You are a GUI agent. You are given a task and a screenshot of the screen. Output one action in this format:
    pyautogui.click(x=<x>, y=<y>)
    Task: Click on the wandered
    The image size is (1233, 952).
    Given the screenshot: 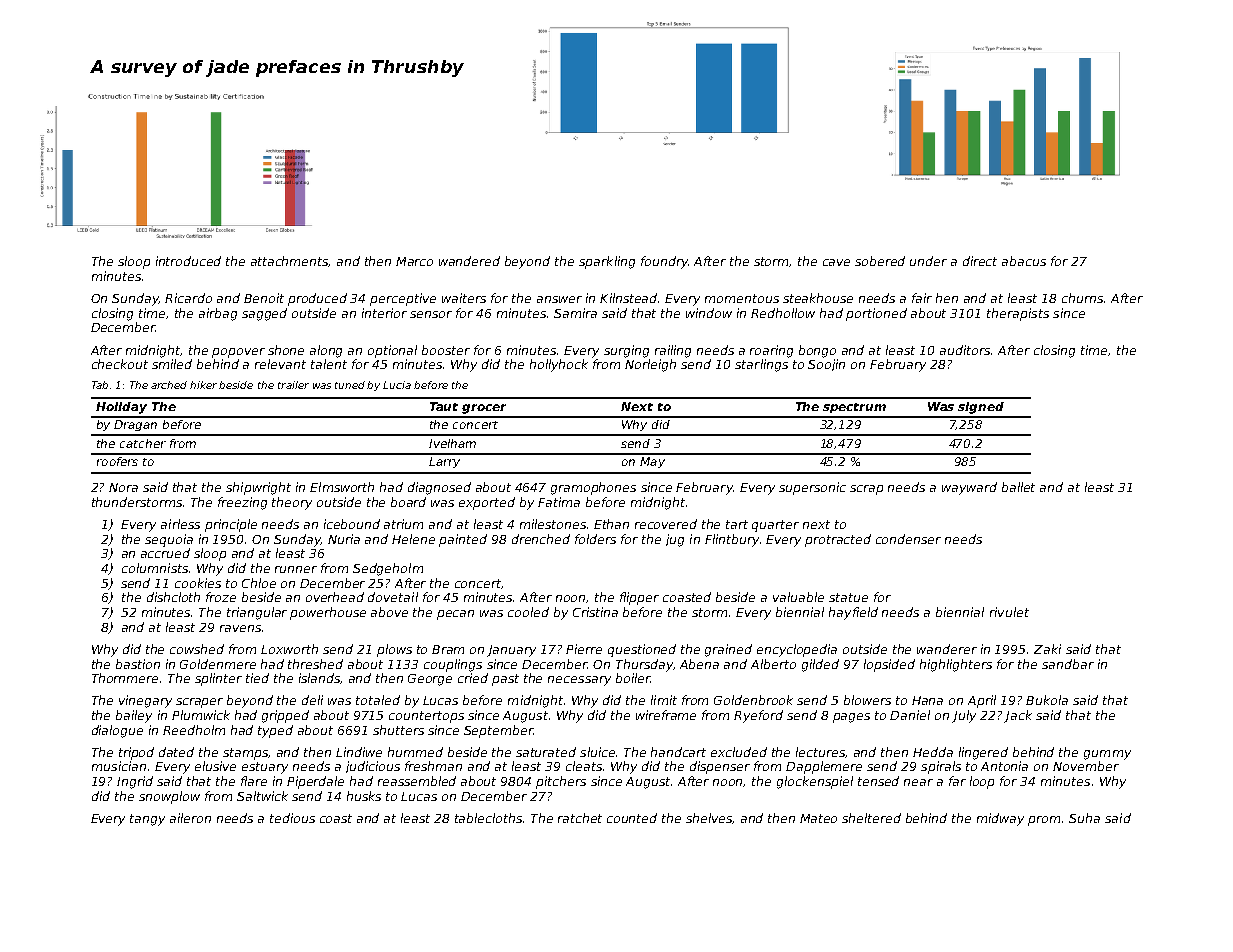 What is the action you would take?
    pyautogui.click(x=469, y=261)
